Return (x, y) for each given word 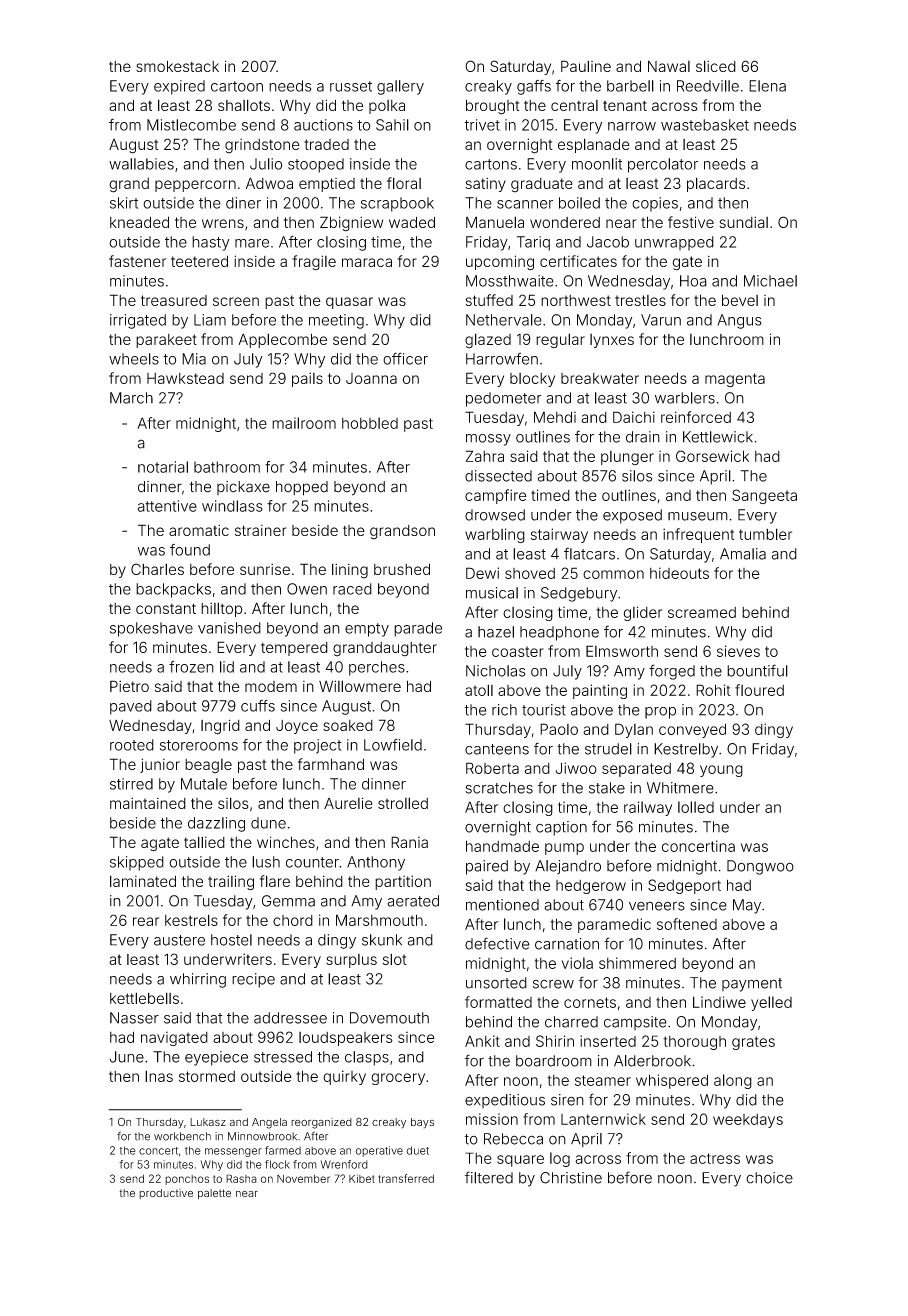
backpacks (173, 590)
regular (560, 340)
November (303, 1179)
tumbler (765, 534)
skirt (124, 203)
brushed (402, 569)
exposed (632, 516)
